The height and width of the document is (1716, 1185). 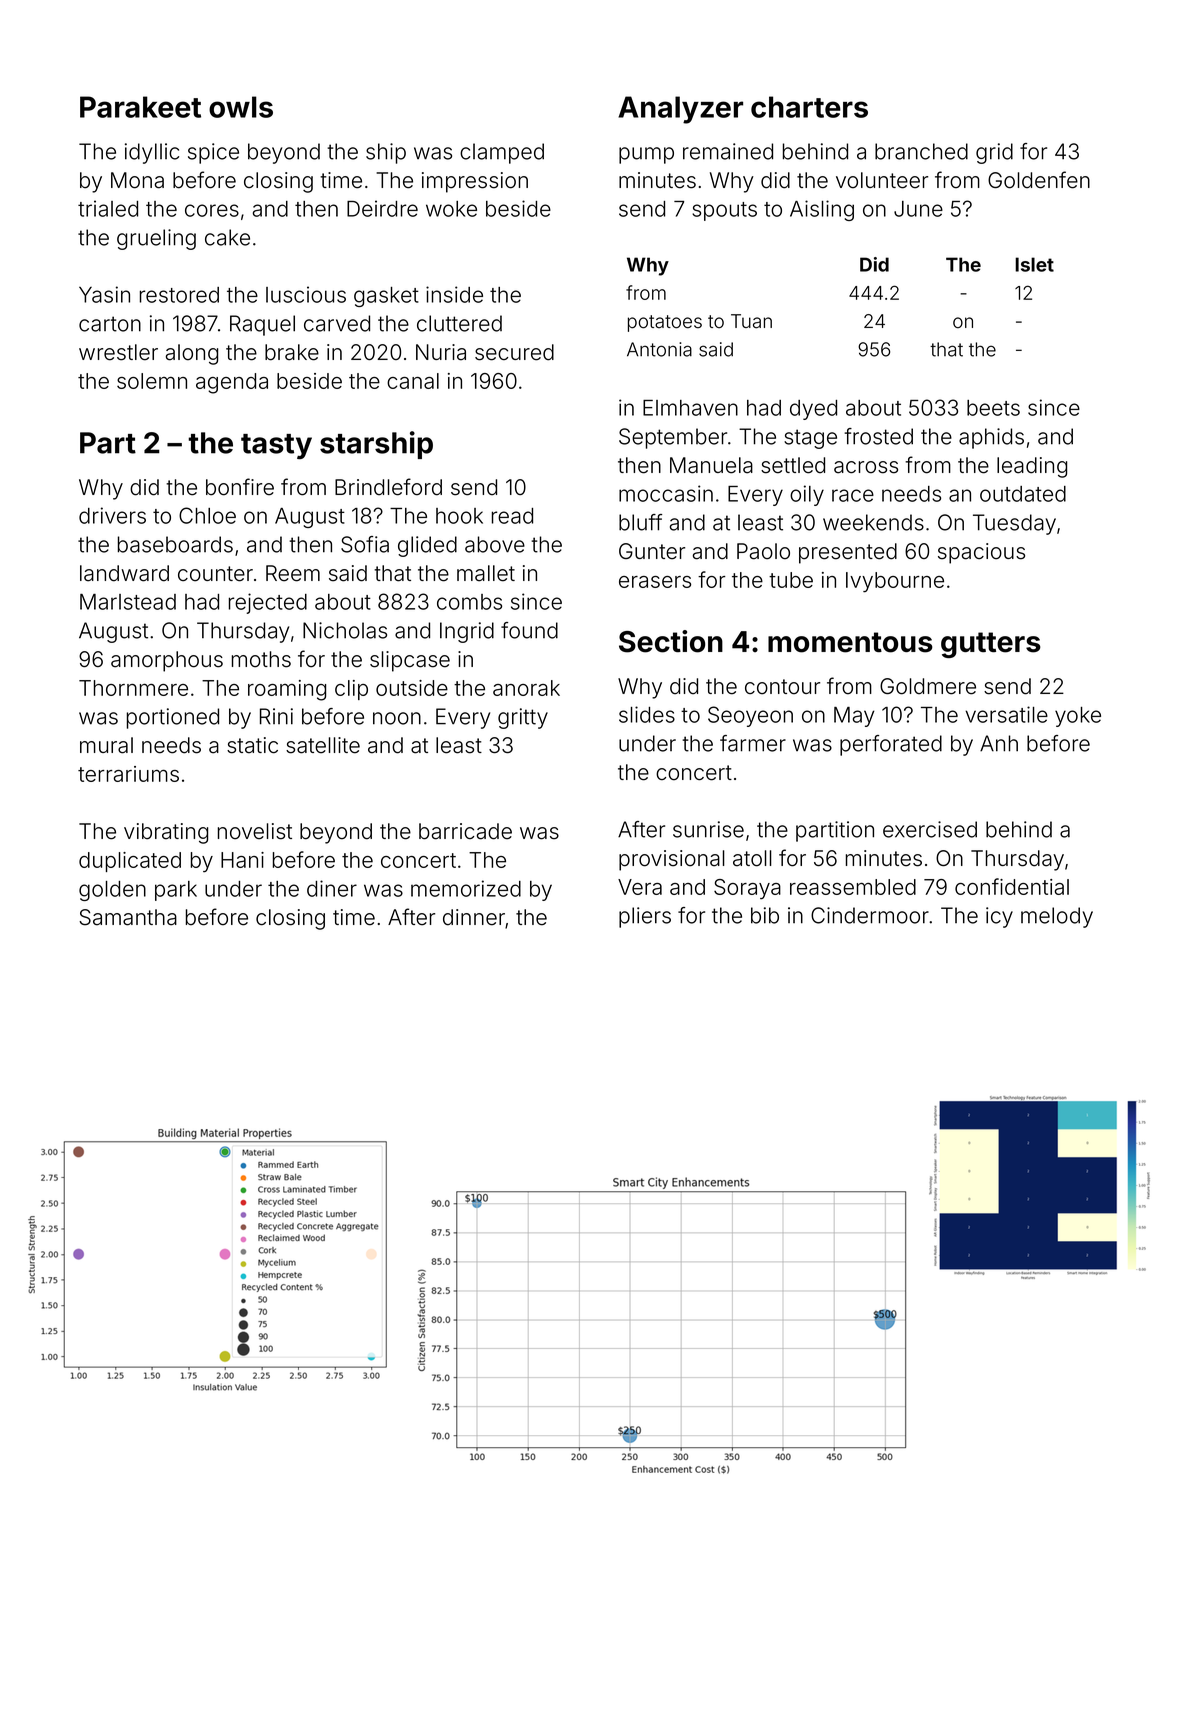 What do you see at coordinates (451, 209) in the document?
I see `woke` at bounding box center [451, 209].
